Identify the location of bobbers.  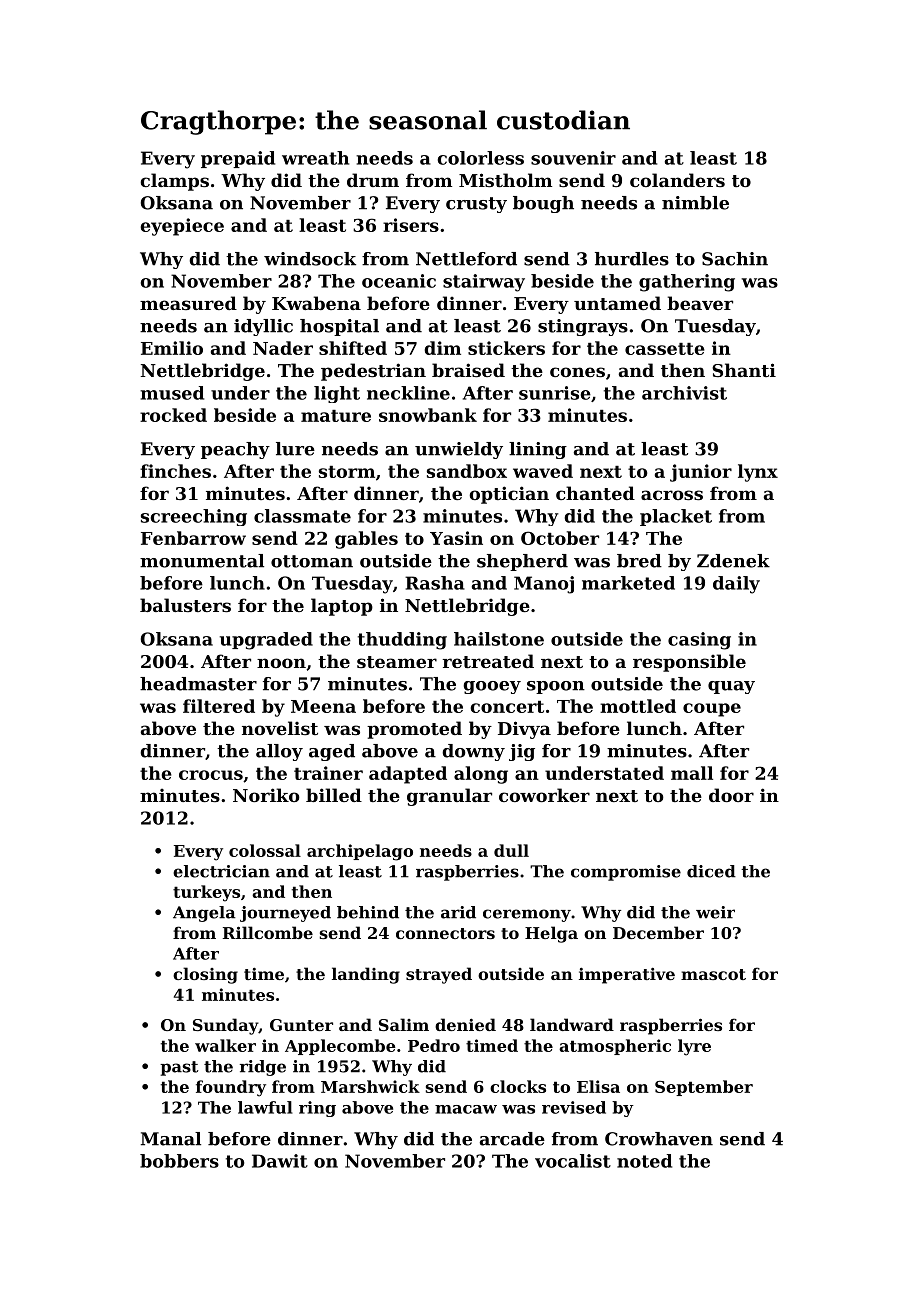
(179, 1161).
